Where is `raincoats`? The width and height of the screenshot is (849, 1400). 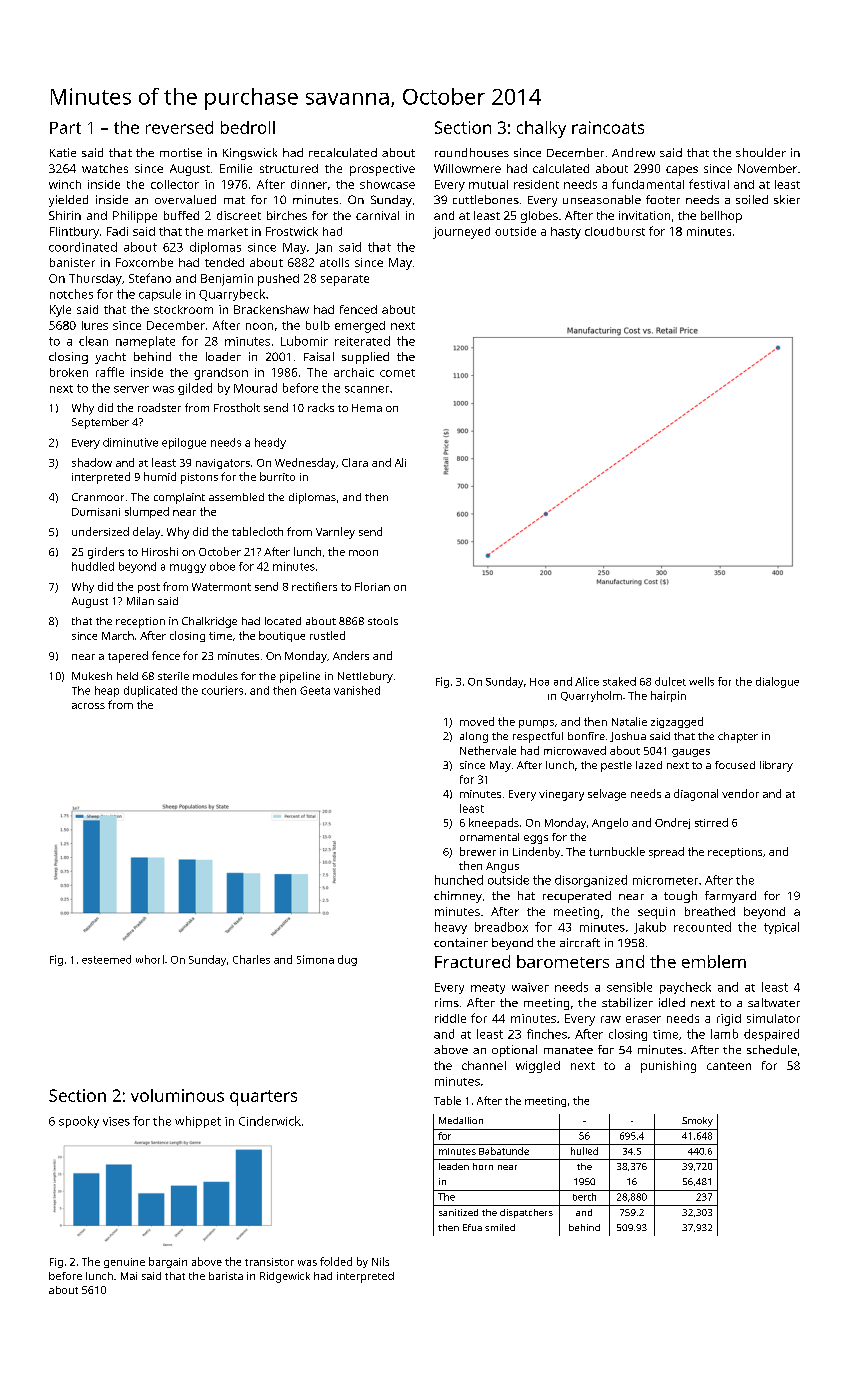 raincoats is located at coordinates (608, 127).
